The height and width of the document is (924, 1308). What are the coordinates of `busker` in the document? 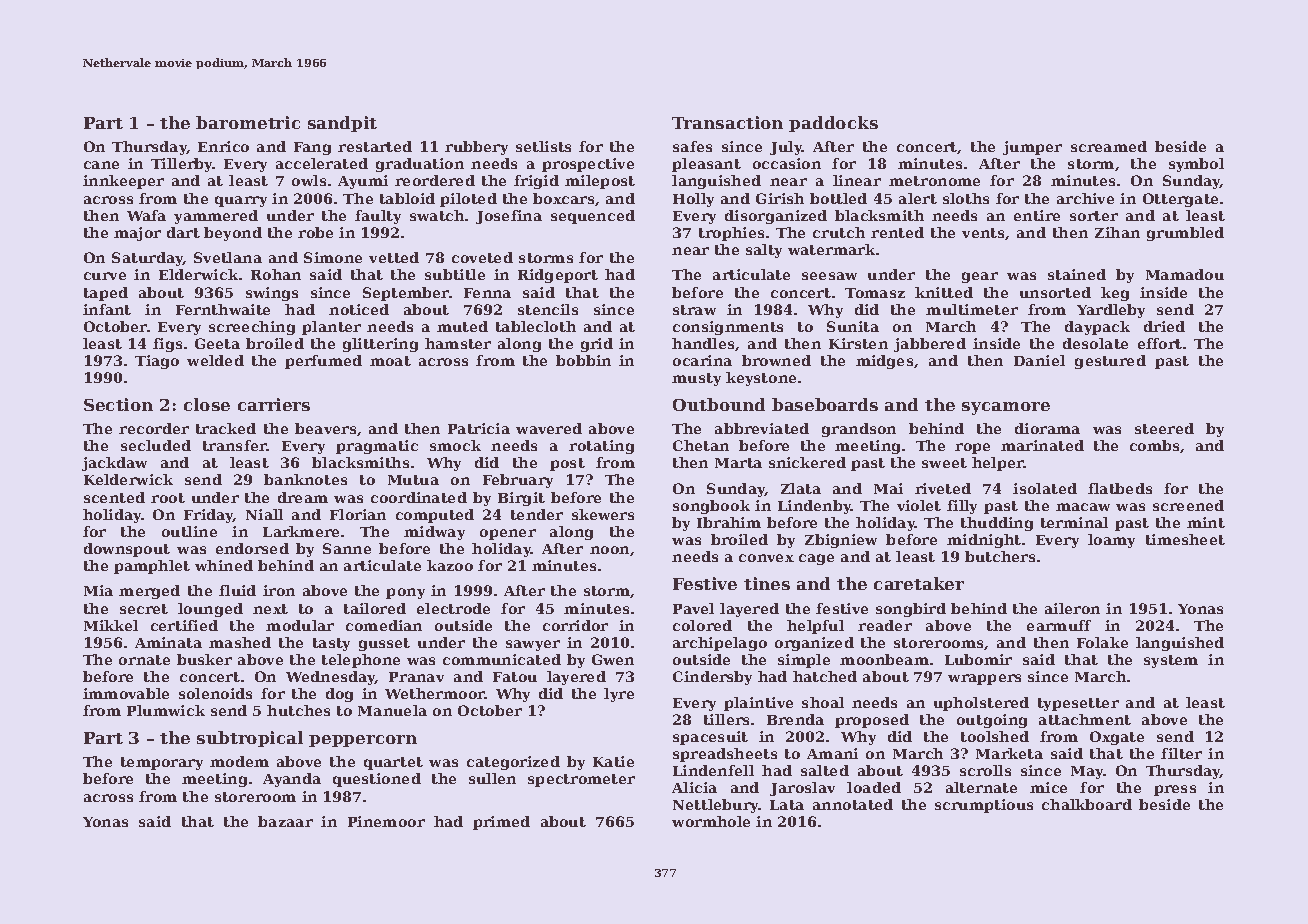 It's located at (204, 659).
